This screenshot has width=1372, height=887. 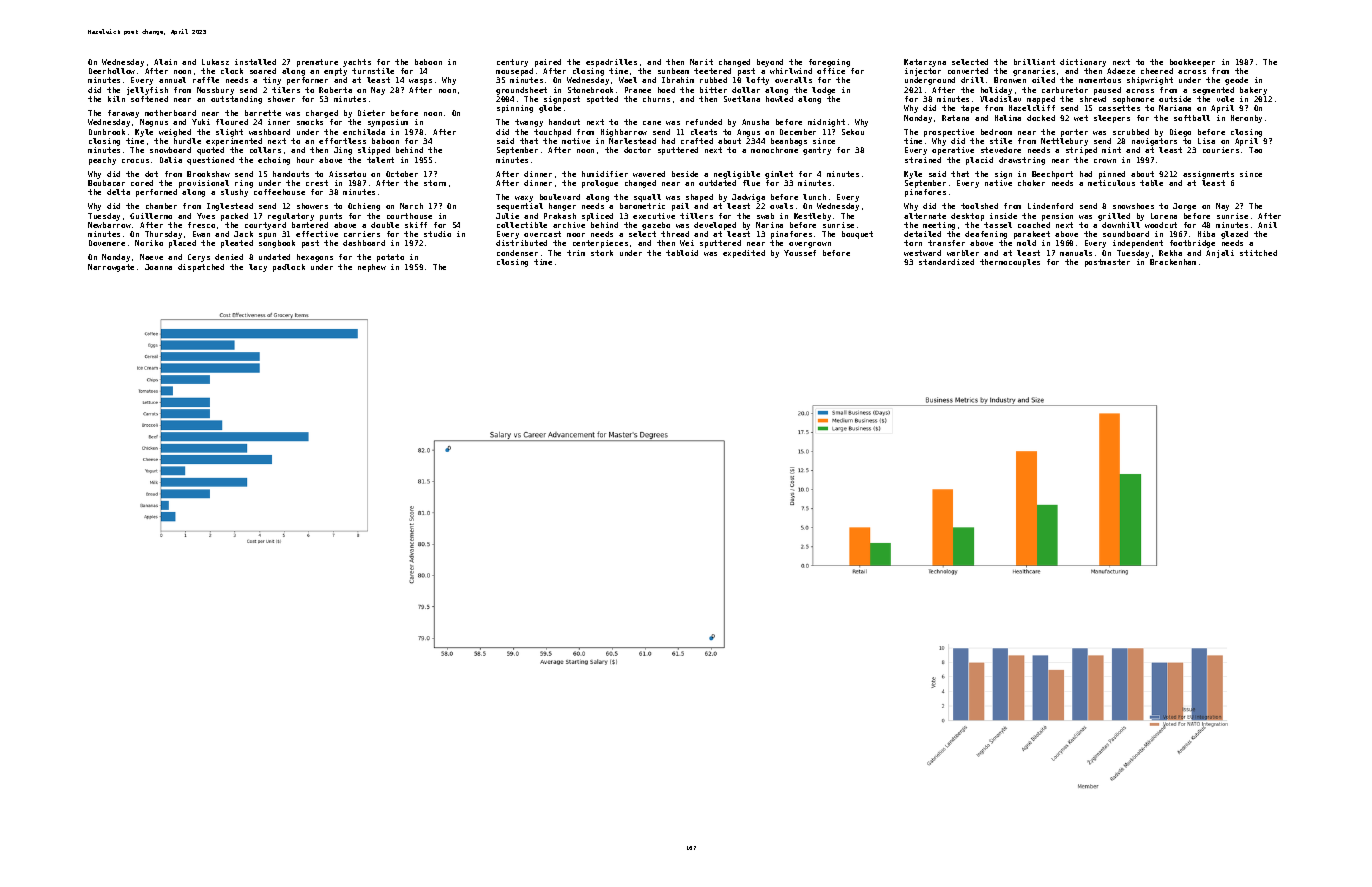 I want to click on Newbarrow, so click(x=109, y=225).
